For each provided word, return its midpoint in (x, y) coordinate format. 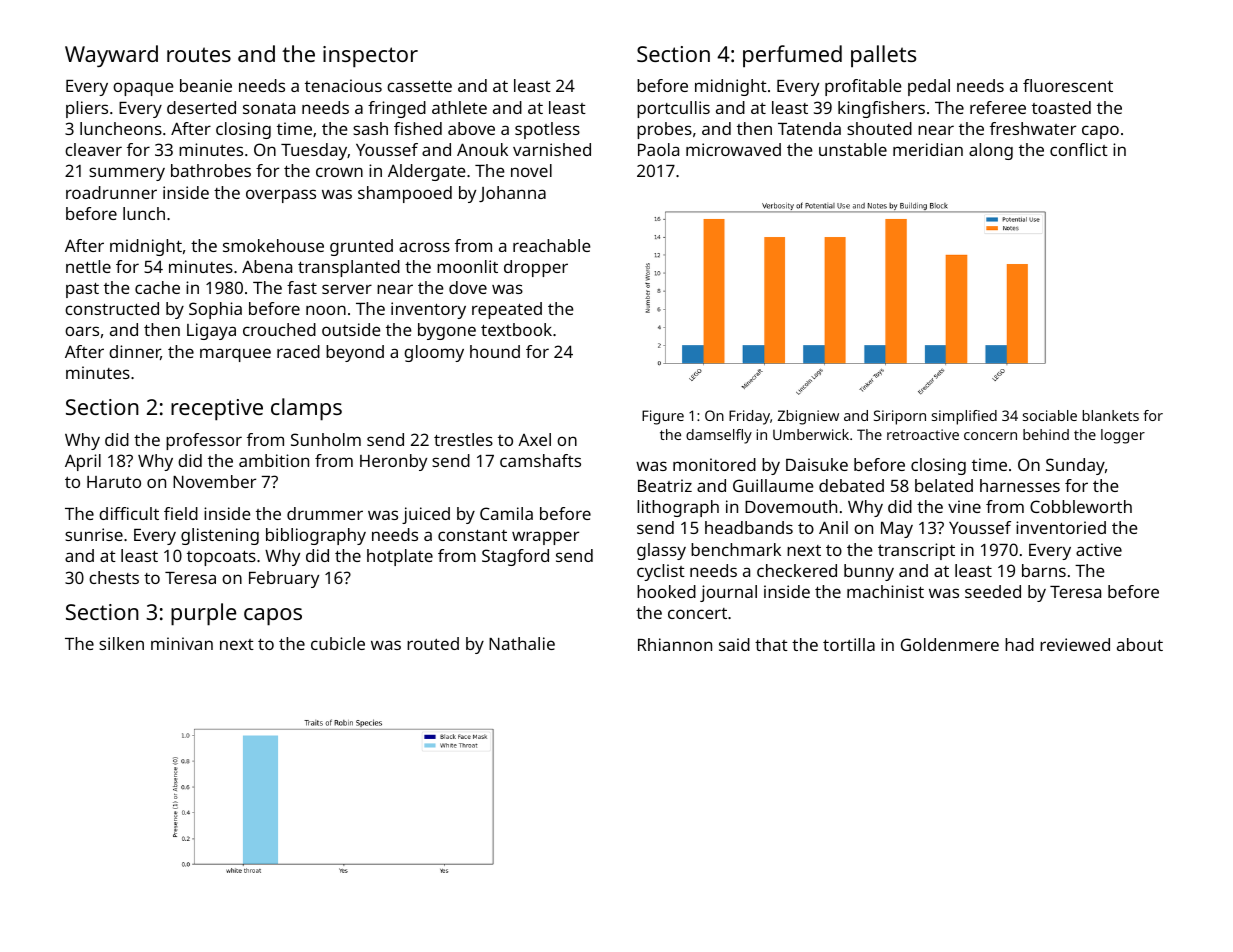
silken (121, 643)
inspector (370, 57)
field (181, 513)
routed (433, 643)
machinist (885, 591)
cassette (419, 86)
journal (728, 593)
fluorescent (1068, 85)
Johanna (512, 194)
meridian (928, 149)
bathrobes (211, 170)
